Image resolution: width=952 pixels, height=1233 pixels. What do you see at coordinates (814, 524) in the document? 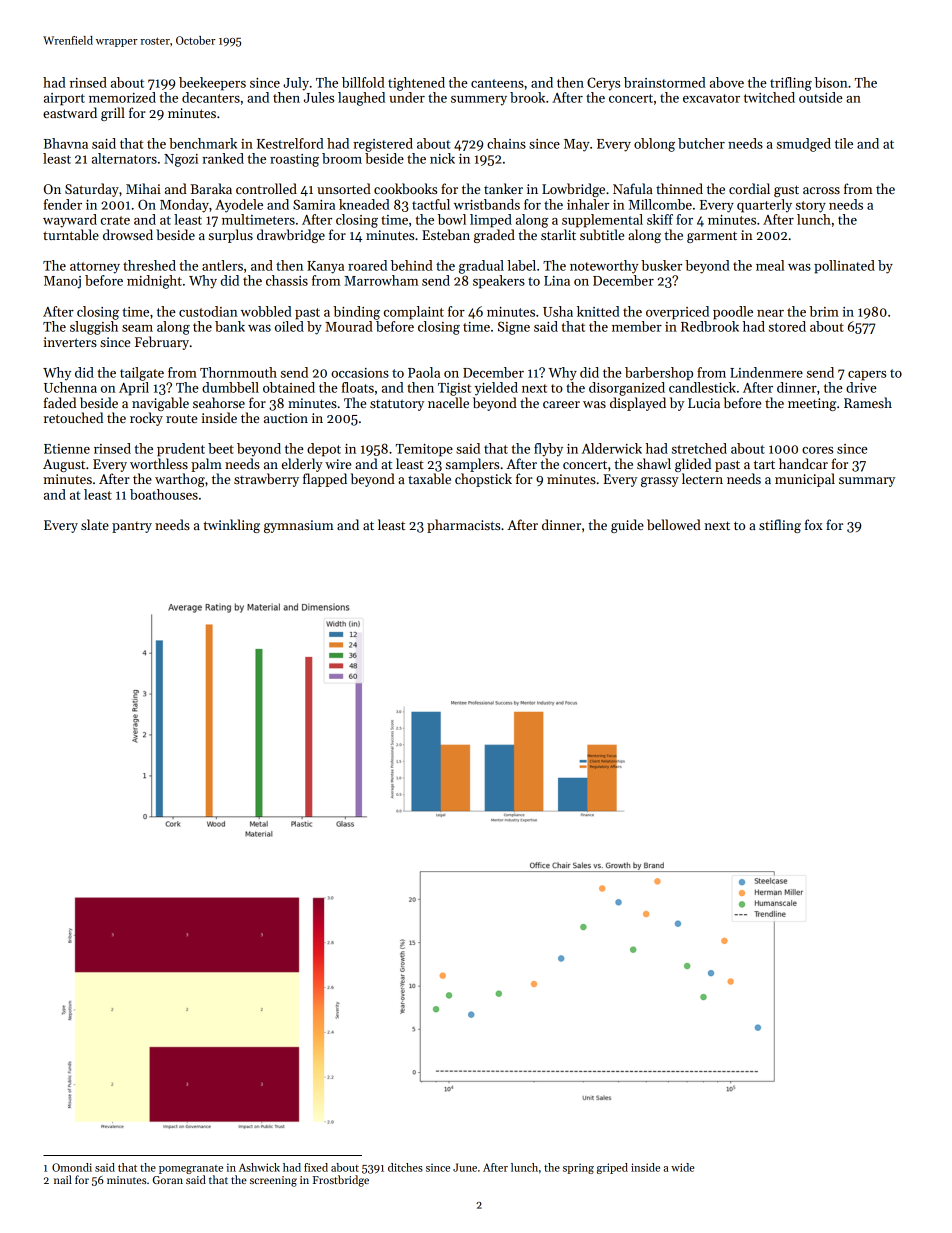
I see `fox` at bounding box center [814, 524].
